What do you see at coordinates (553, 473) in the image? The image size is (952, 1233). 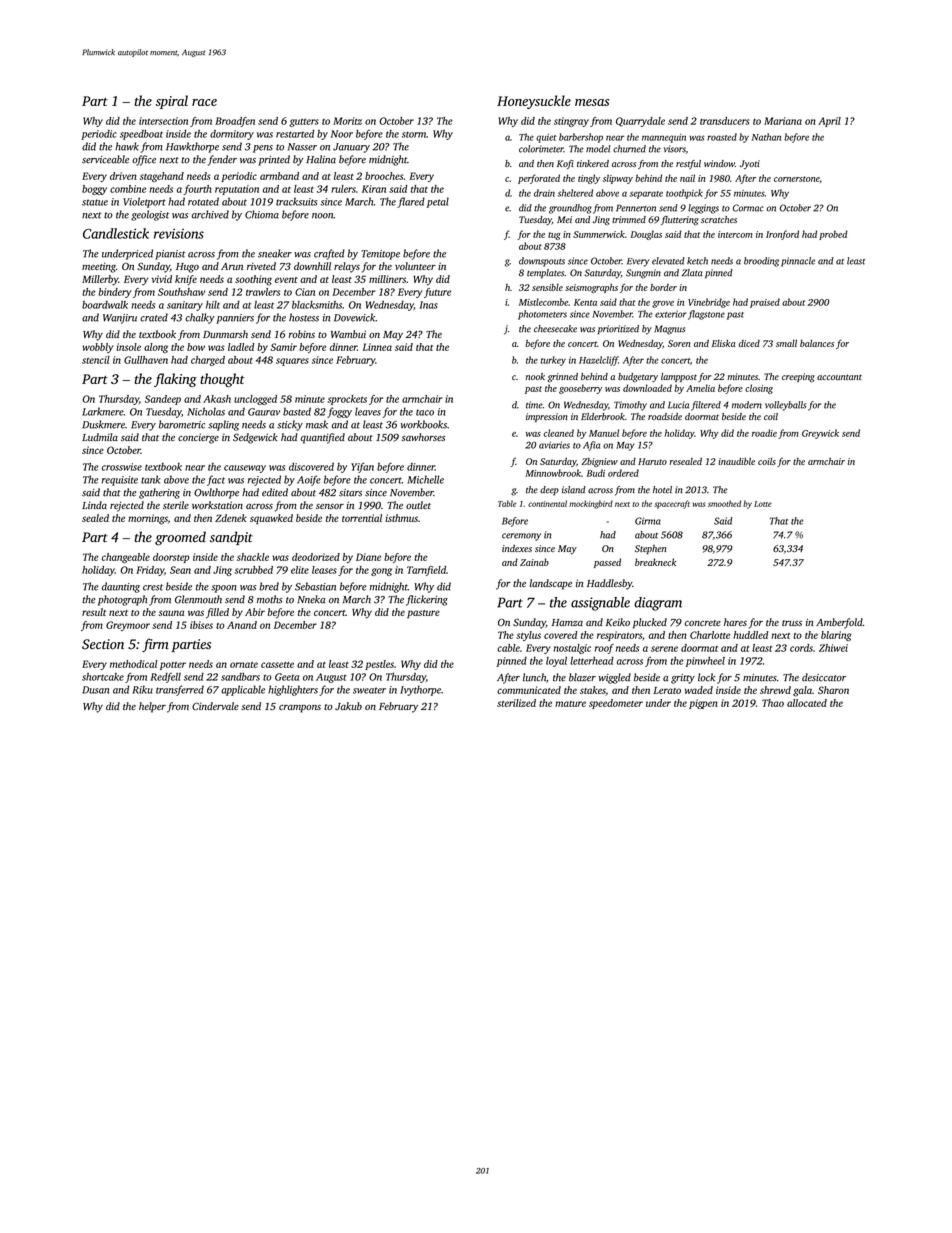 I see `Minnowbrook` at bounding box center [553, 473].
